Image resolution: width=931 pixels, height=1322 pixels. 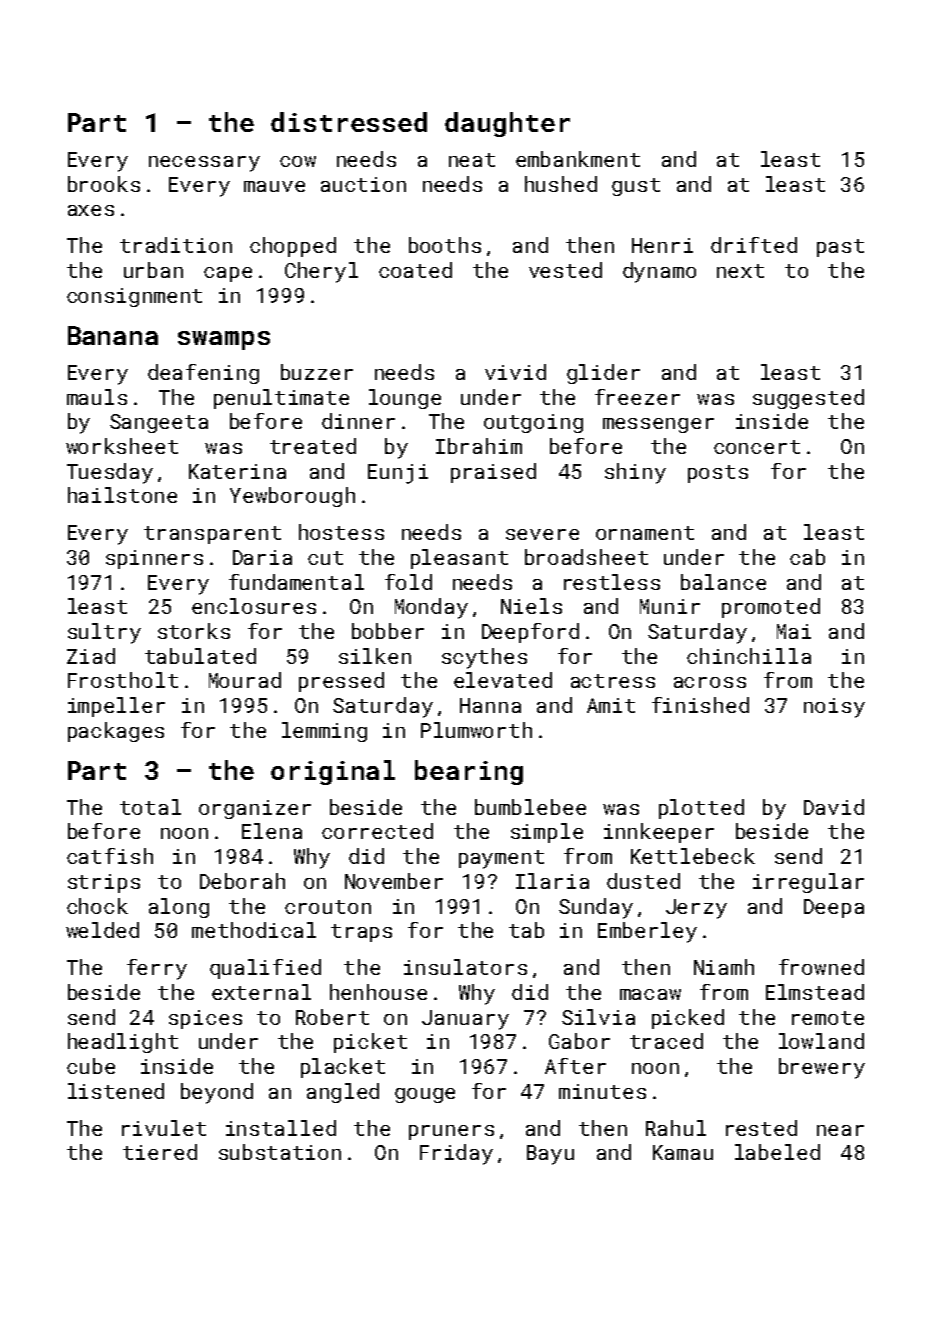 I want to click on cab, so click(x=807, y=557).
